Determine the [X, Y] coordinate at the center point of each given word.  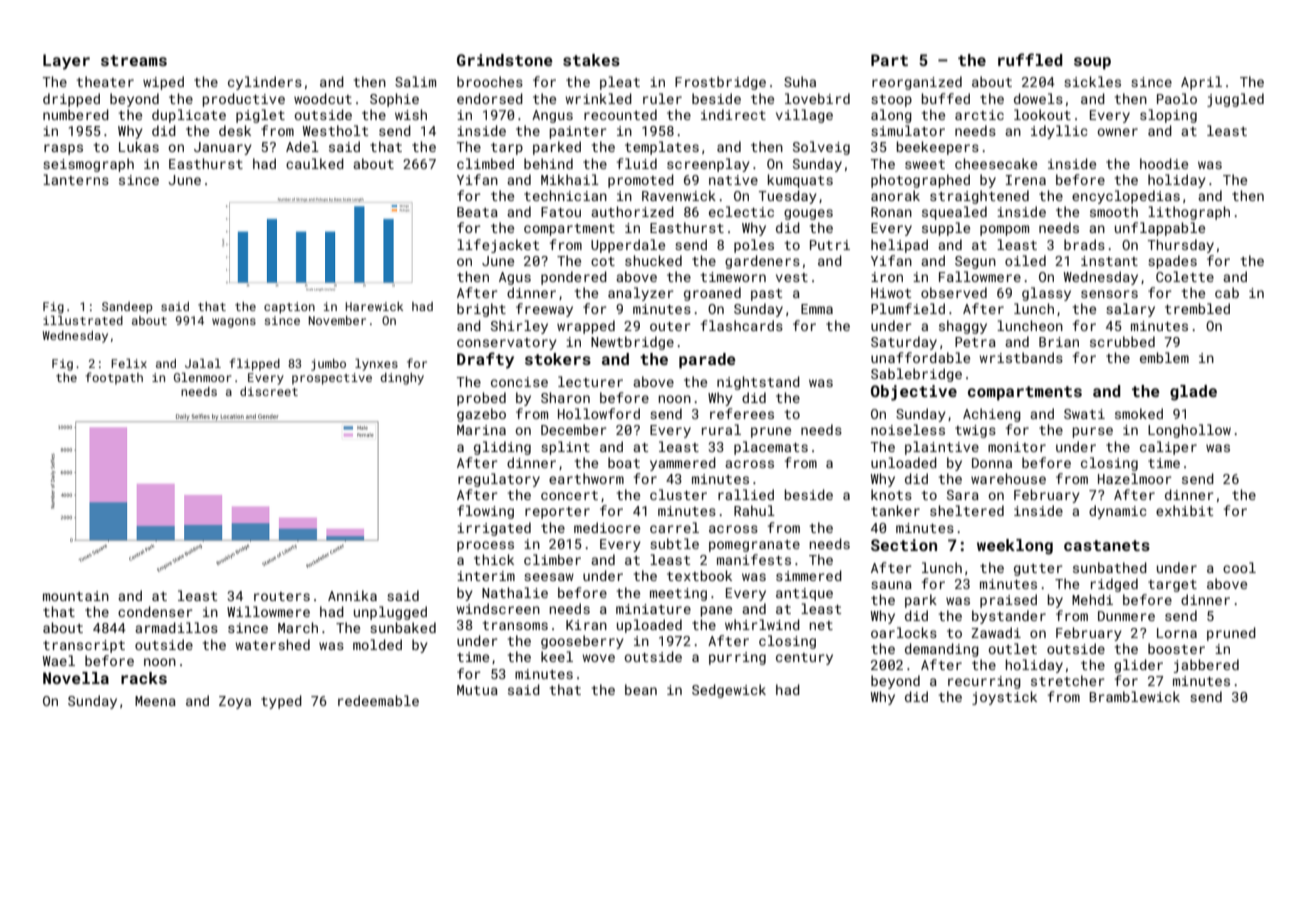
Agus [515, 278]
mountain [76, 596]
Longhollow [1189, 431]
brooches [490, 81]
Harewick [374, 306]
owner [1117, 132]
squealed [954, 213]
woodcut [323, 98]
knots [891, 494]
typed [281, 702]
